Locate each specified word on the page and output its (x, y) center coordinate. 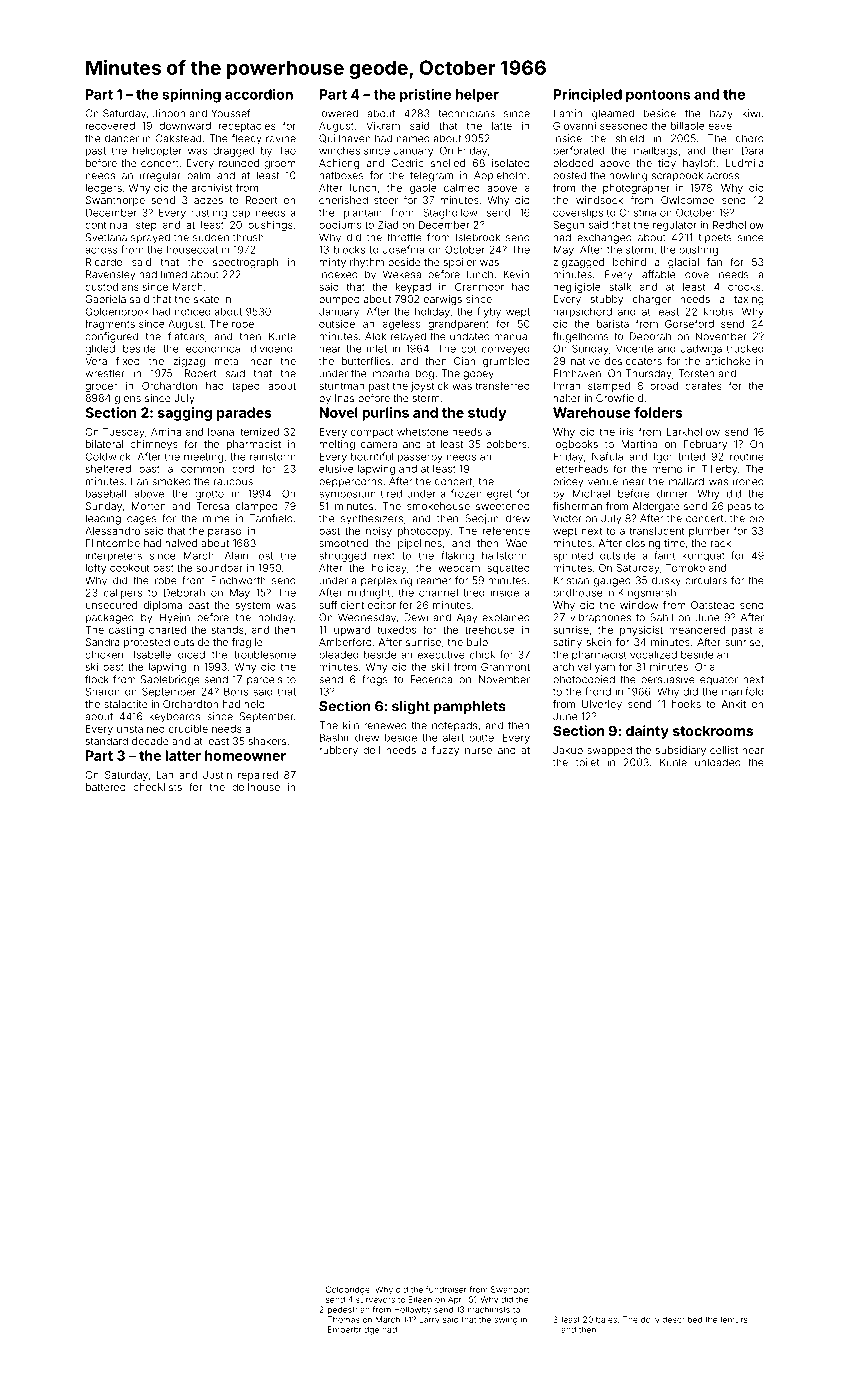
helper (477, 96)
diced (191, 654)
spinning (191, 96)
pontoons (658, 96)
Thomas (344, 1319)
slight (411, 707)
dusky (666, 581)
